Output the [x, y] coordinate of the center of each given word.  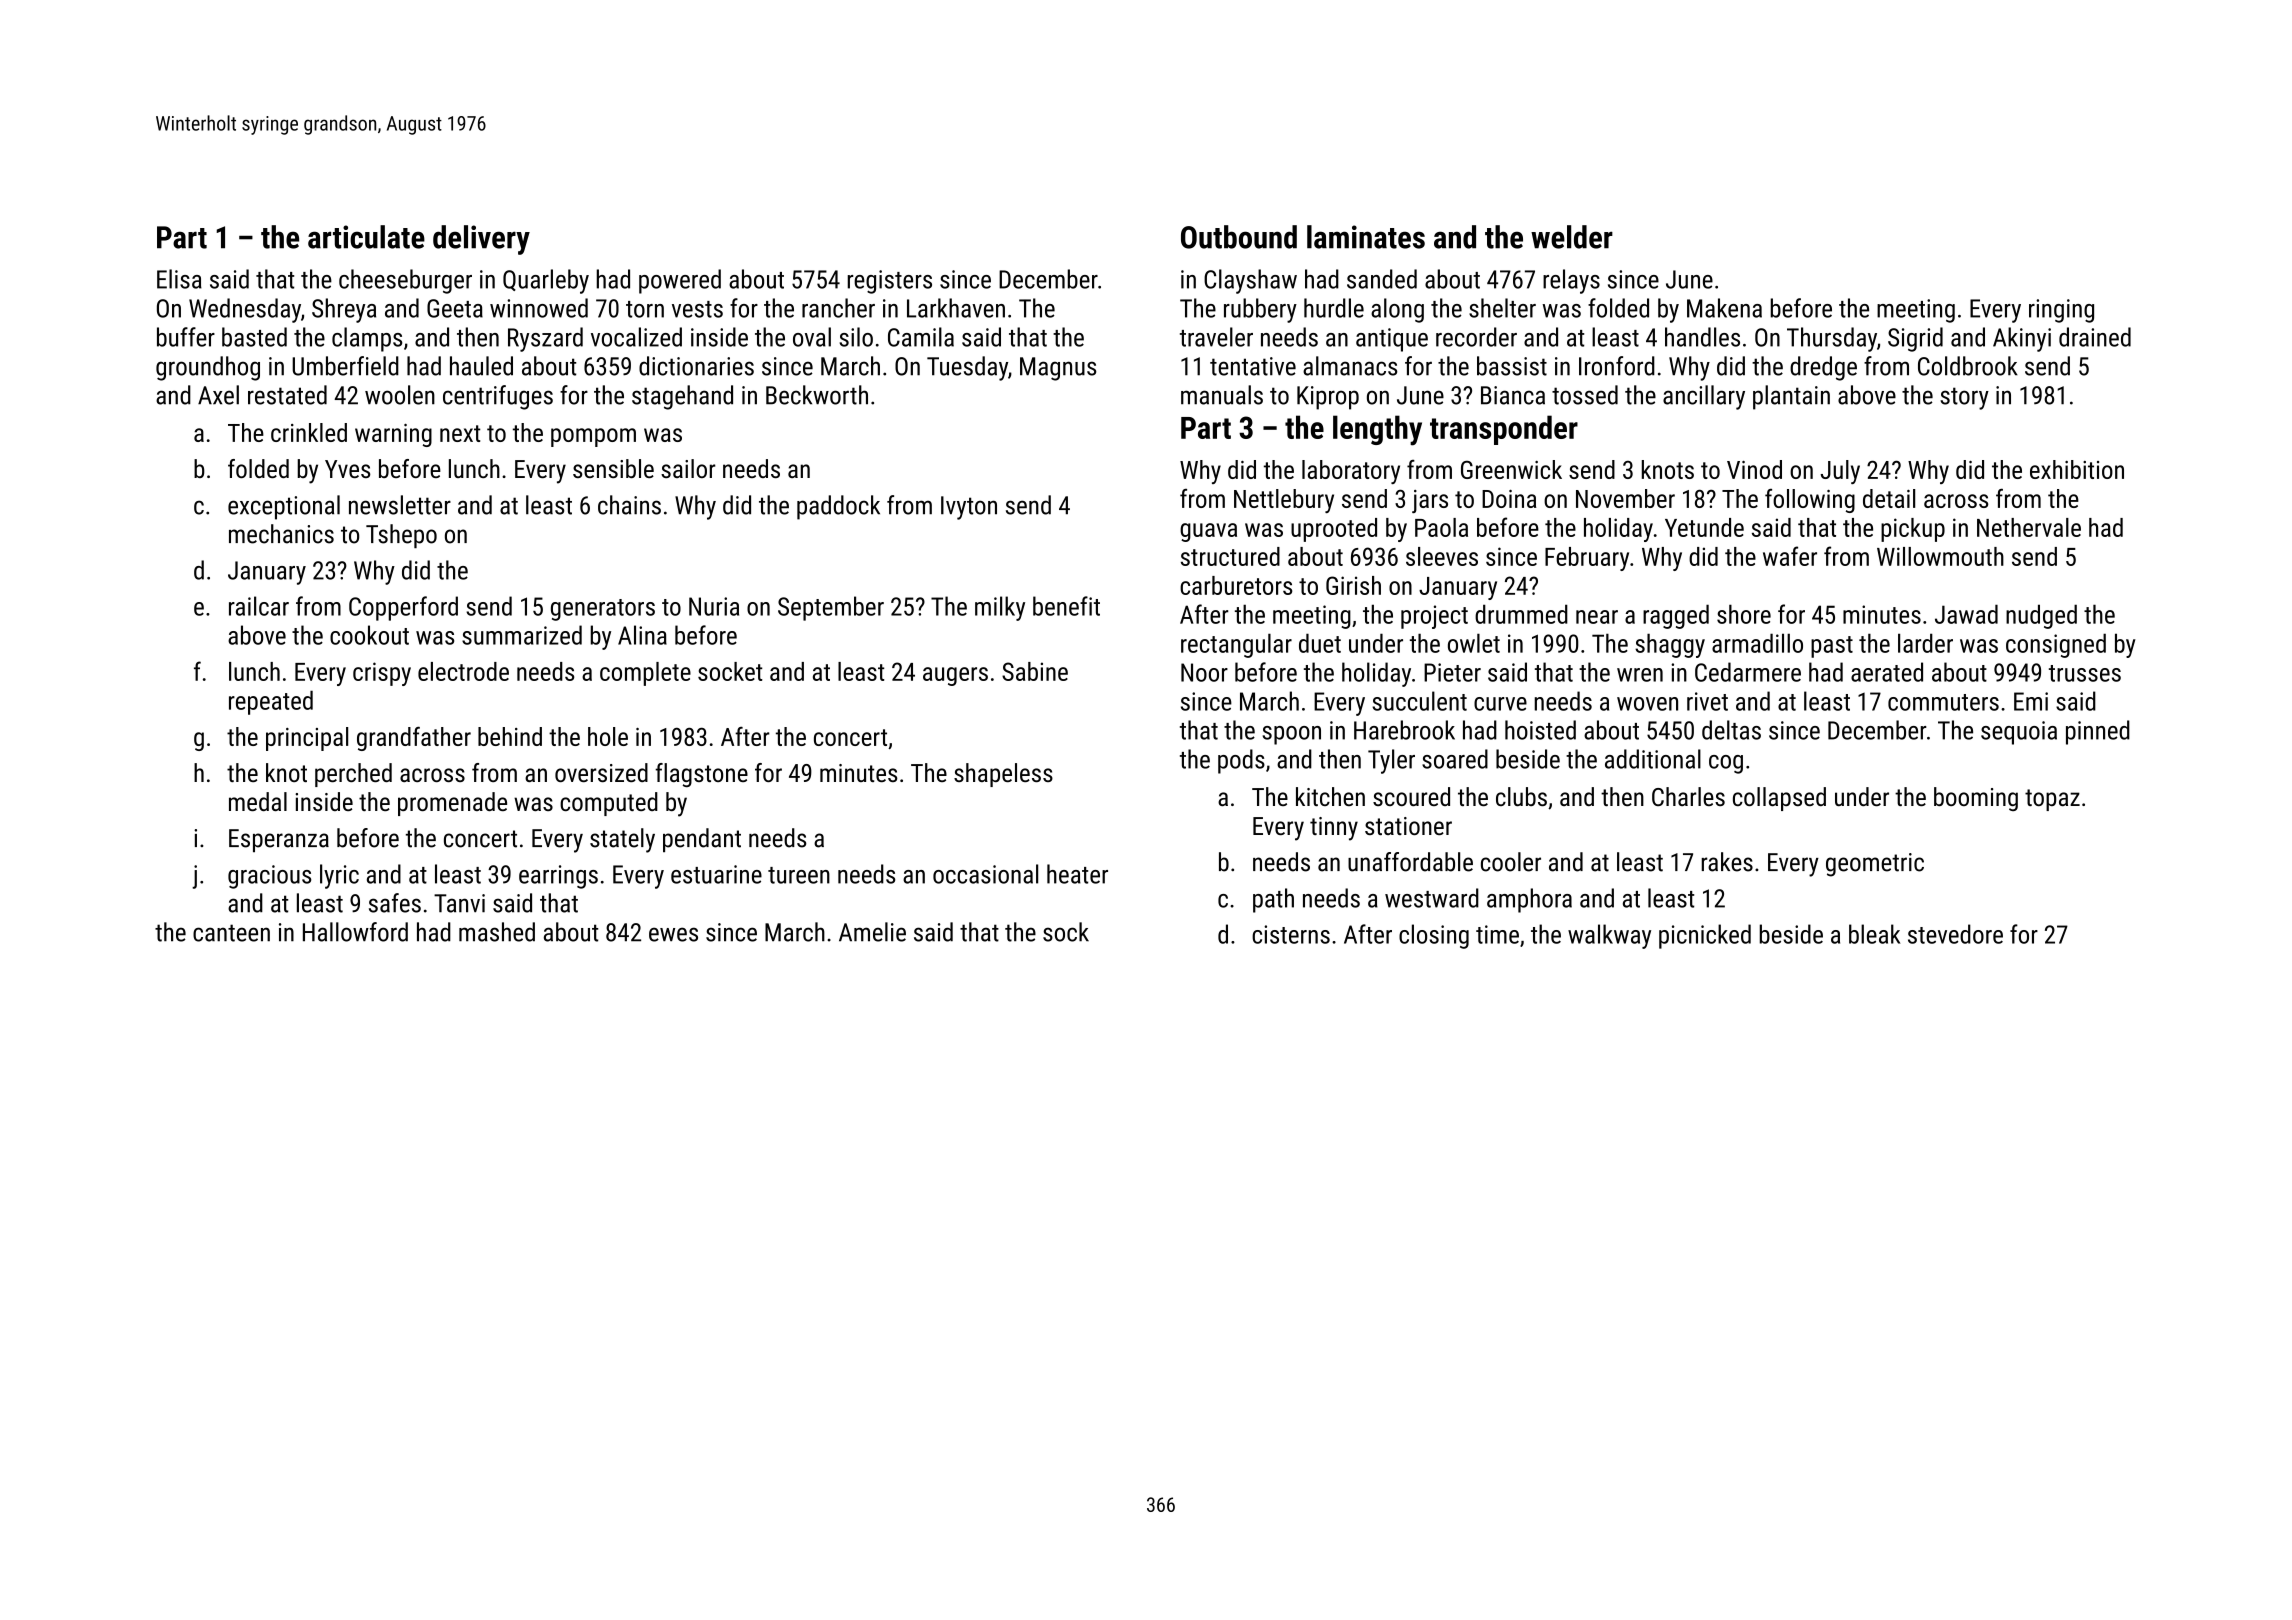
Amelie [872, 932]
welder [1572, 237]
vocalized [636, 337]
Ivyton [969, 508]
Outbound [1239, 237]
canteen [231, 933]
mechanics [281, 534]
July [1840, 472]
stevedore [1955, 934]
